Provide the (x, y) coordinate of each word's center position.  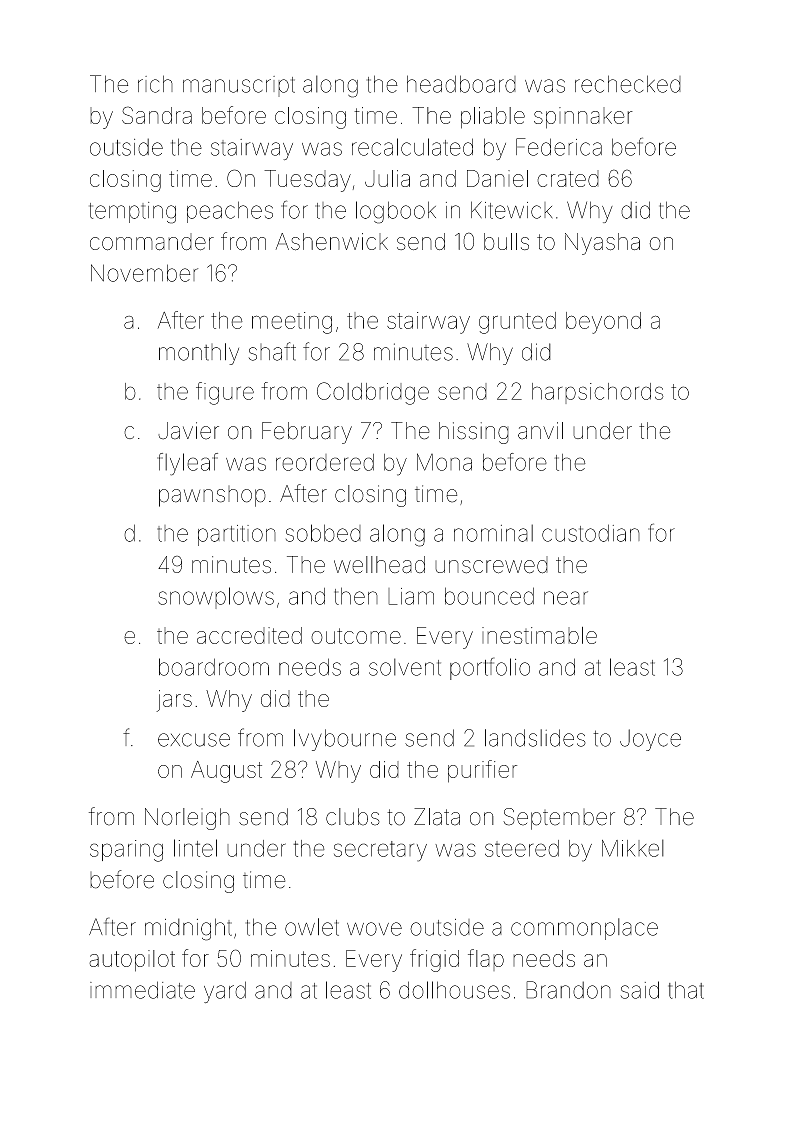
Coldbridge (373, 393)
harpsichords (598, 393)
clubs (353, 817)
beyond (603, 323)
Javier (188, 431)
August (226, 772)
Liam (411, 596)
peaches (230, 212)
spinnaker (583, 118)
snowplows (216, 598)
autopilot (132, 961)
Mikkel (633, 848)
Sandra (157, 115)
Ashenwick (332, 242)
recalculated (412, 147)
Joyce (650, 740)
